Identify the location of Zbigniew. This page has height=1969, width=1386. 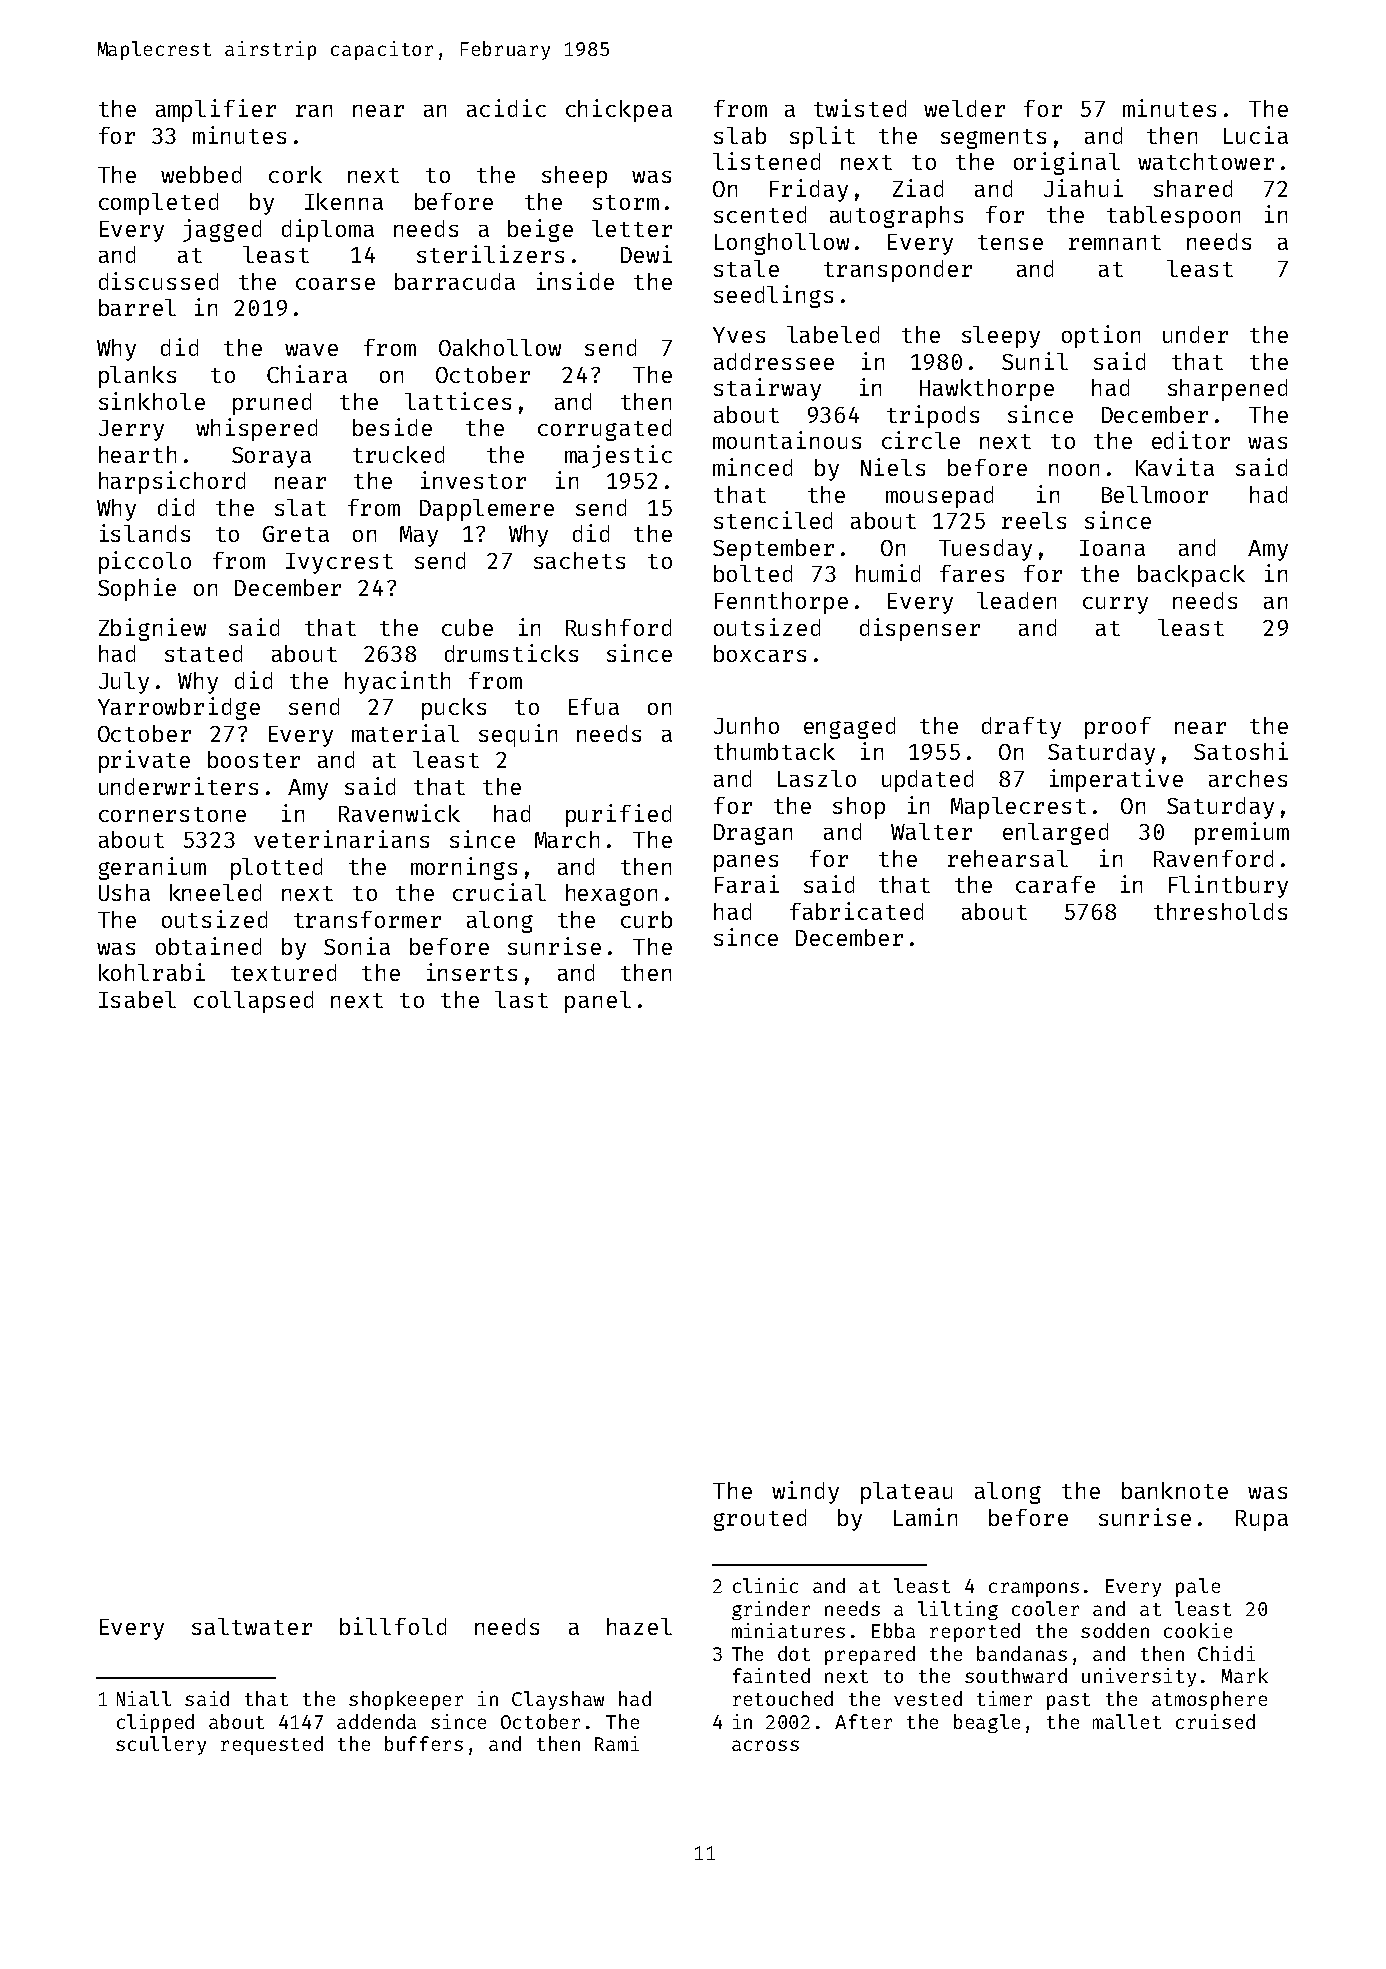
(152, 629).
